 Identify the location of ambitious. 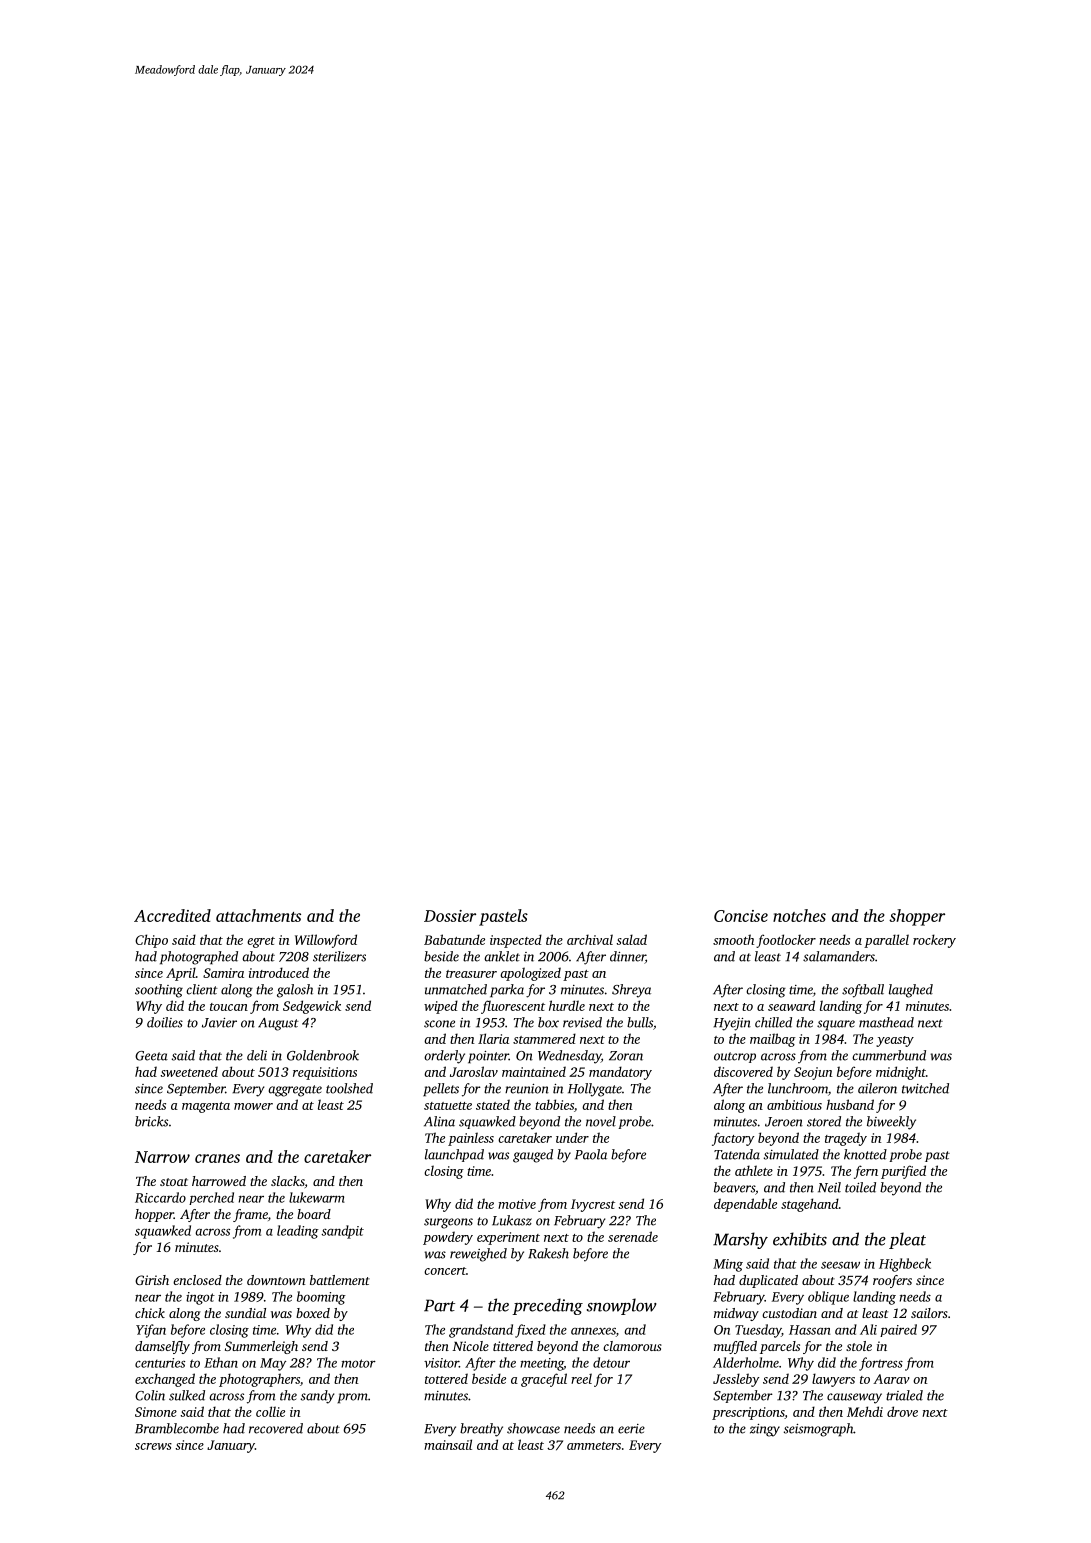
(794, 1104).
